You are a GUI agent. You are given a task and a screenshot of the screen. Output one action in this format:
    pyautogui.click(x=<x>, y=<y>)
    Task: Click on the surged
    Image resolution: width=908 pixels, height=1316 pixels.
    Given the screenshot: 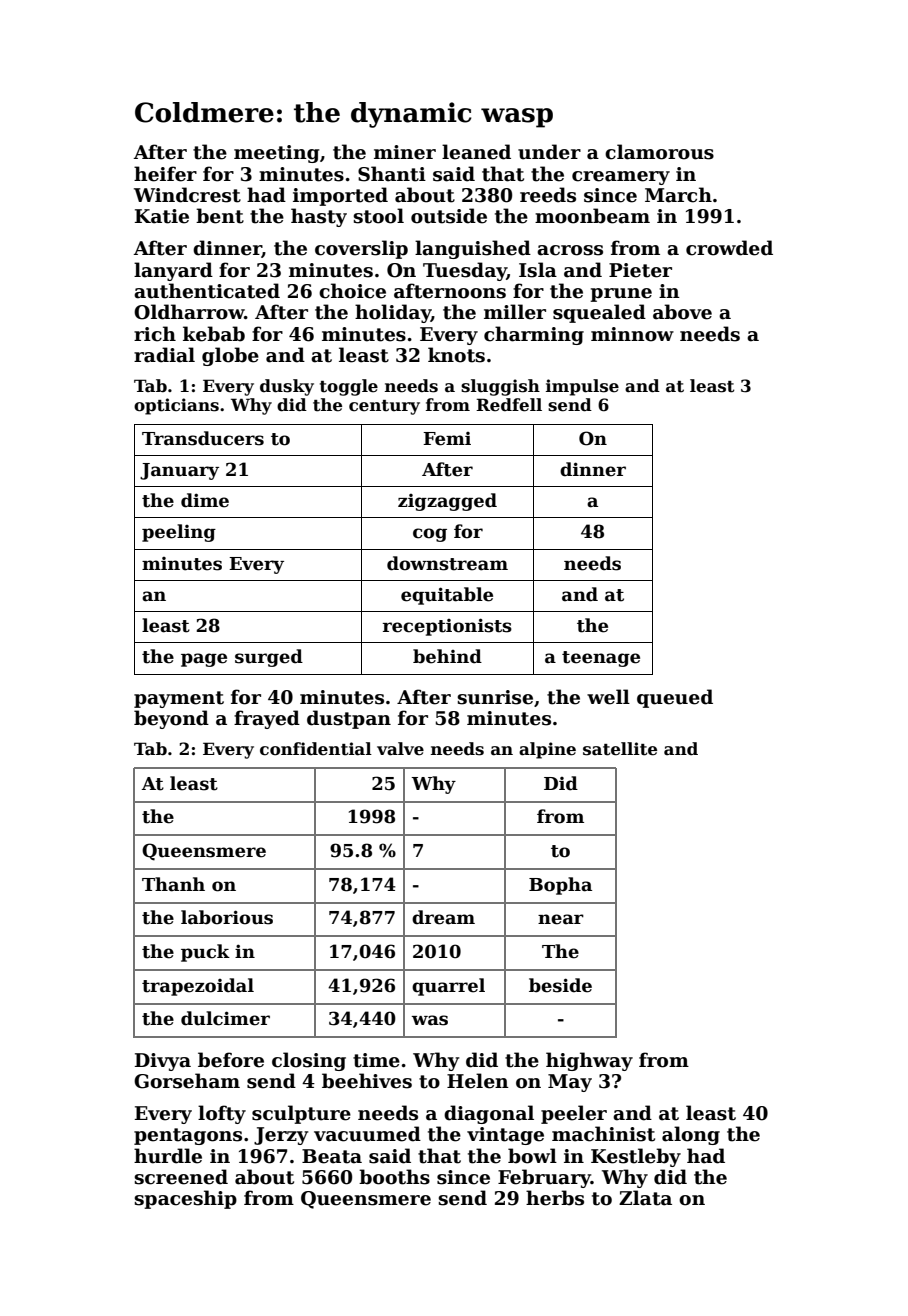 What is the action you would take?
    pyautogui.click(x=269, y=658)
